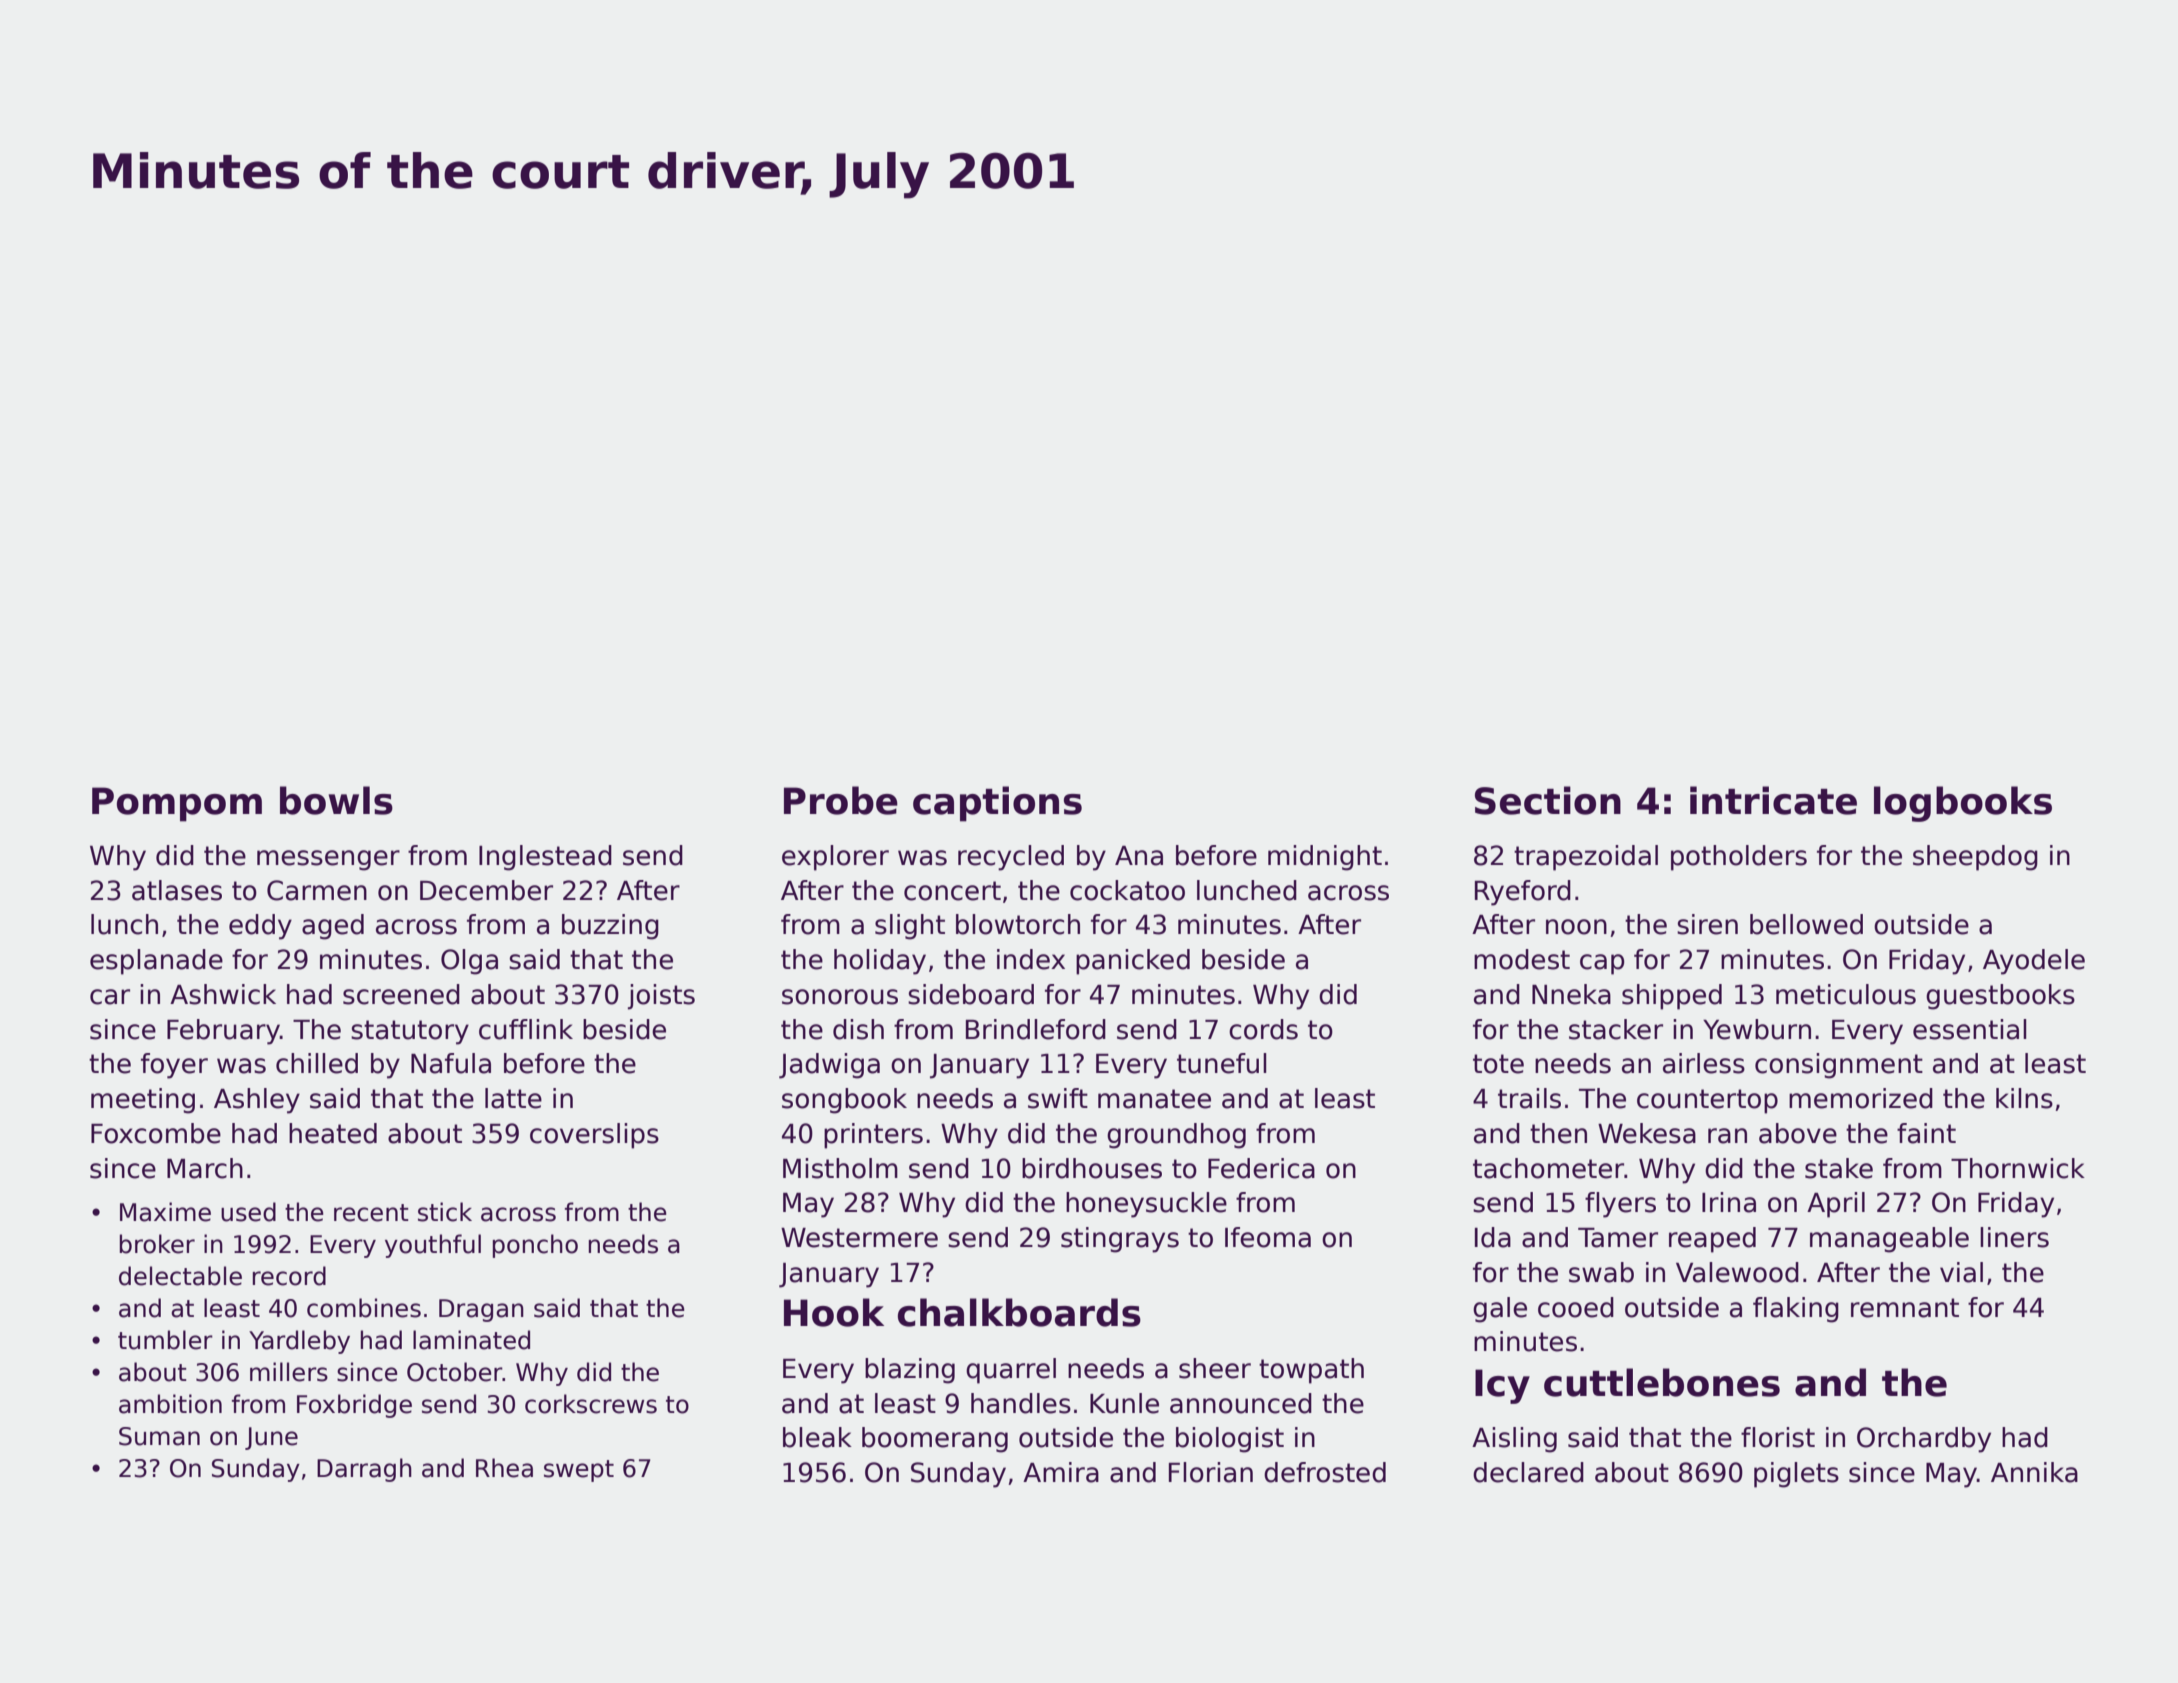  Describe the element at coordinates (469, 962) in the screenshot. I see `Olga` at that location.
